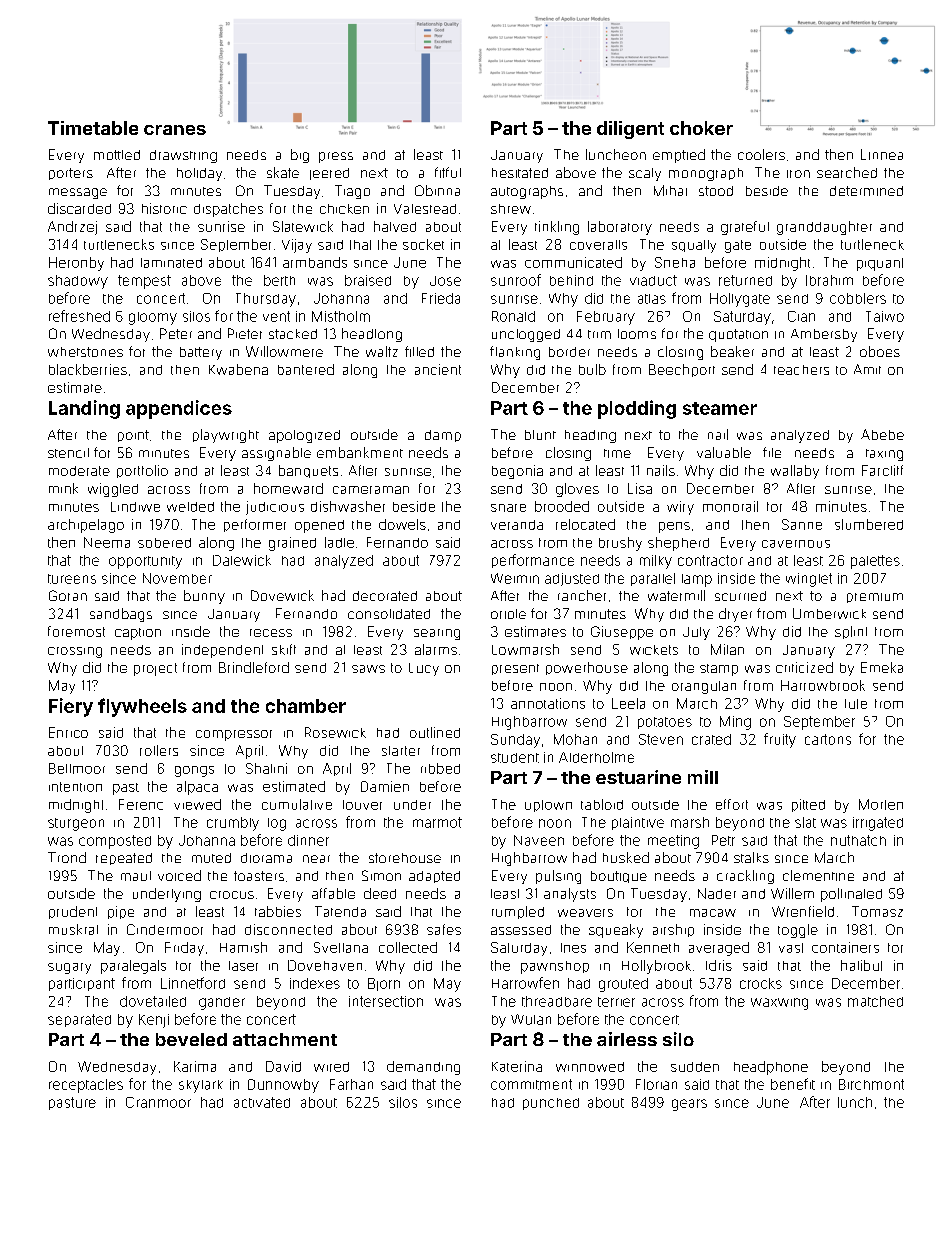  What do you see at coordinates (279, 280) in the document?
I see `berth` at bounding box center [279, 280].
